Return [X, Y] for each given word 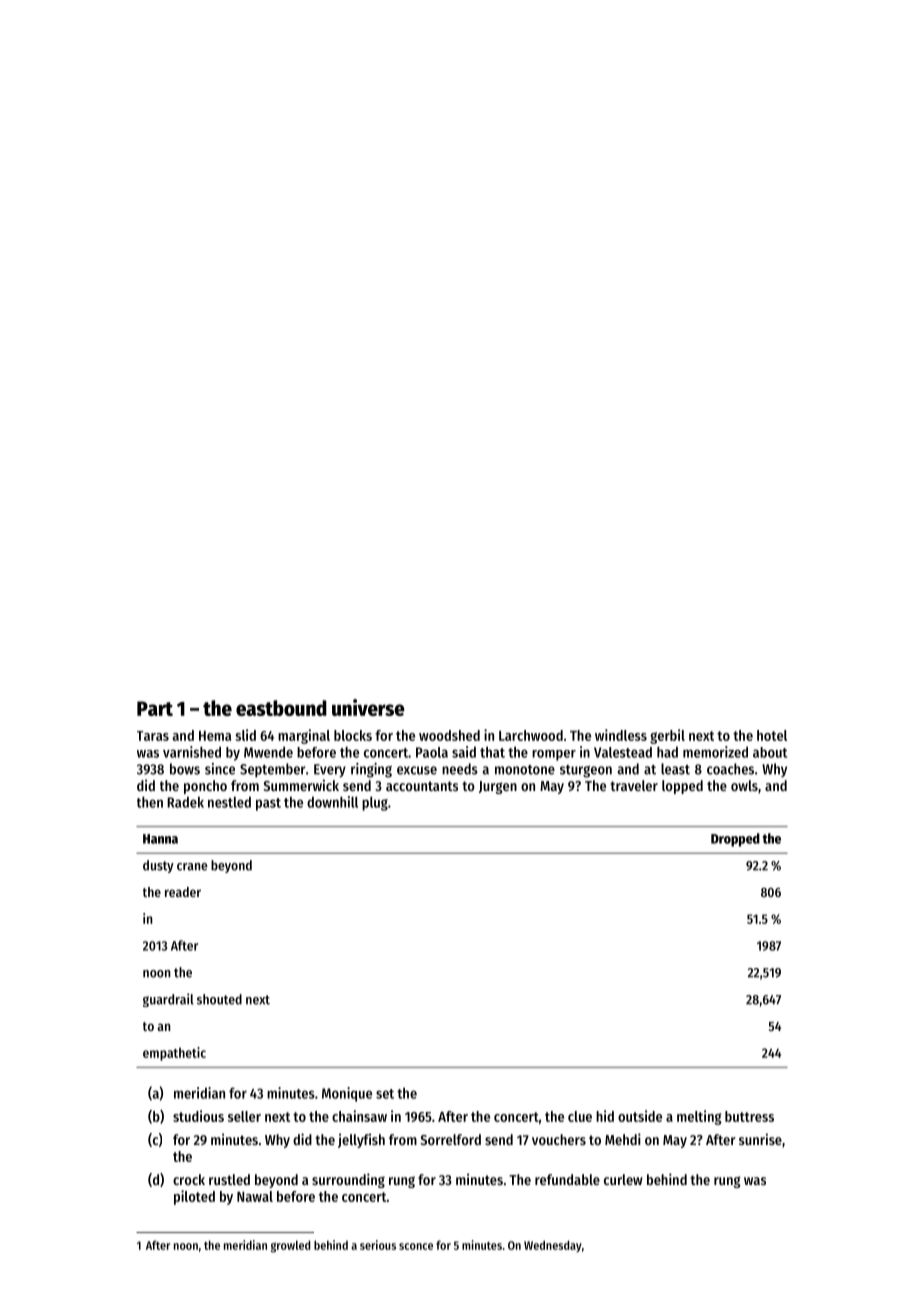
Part [155, 708]
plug [375, 803]
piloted [194, 1197]
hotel [772, 735]
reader [183, 892]
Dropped [735, 840]
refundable [567, 1179]
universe [368, 707]
